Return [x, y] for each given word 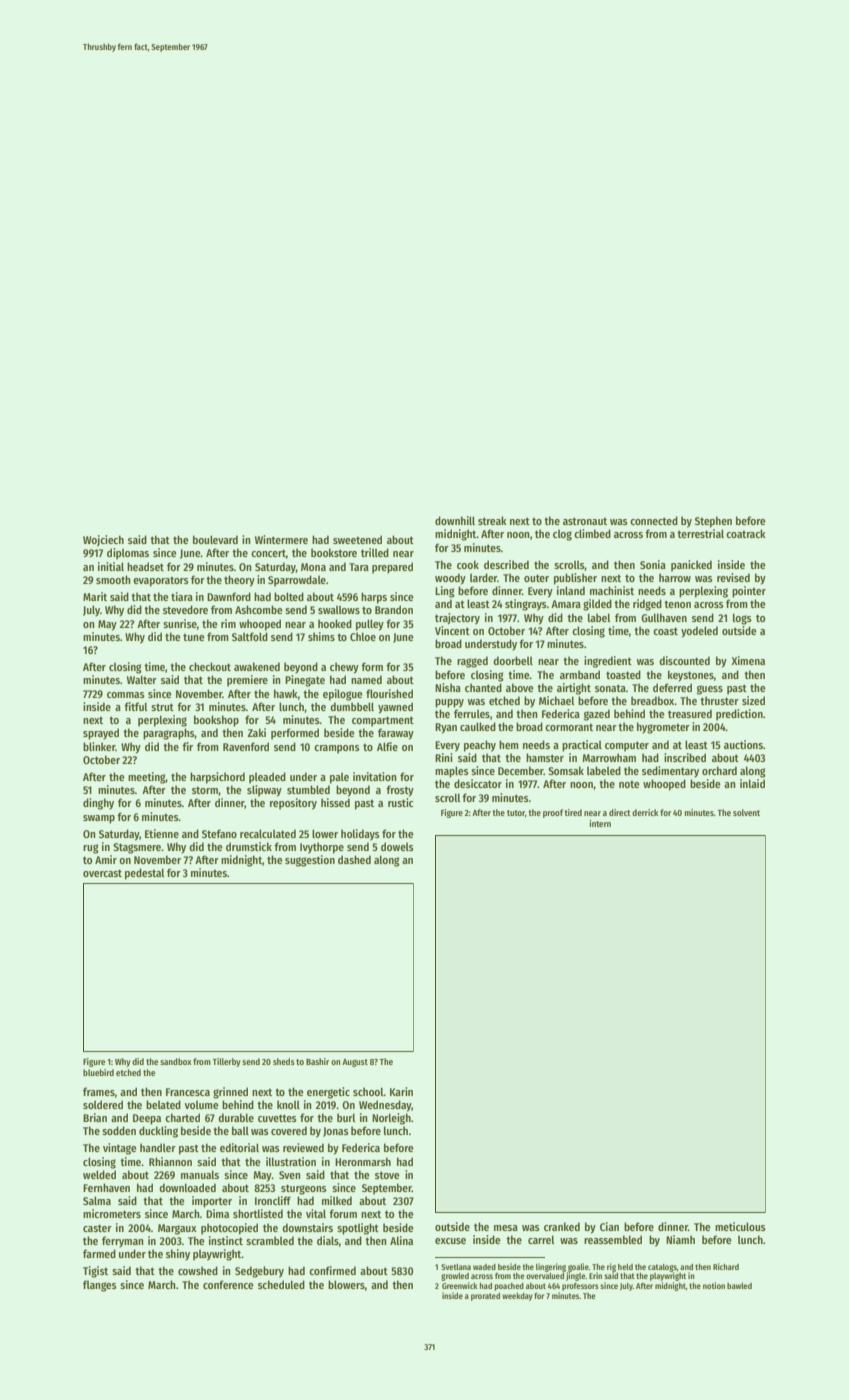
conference [228, 1284]
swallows [339, 610]
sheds [284, 1061]
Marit [95, 596]
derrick [645, 812]
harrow [675, 577]
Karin [401, 1091]
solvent [746, 812]
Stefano [219, 833]
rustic [400, 802]
